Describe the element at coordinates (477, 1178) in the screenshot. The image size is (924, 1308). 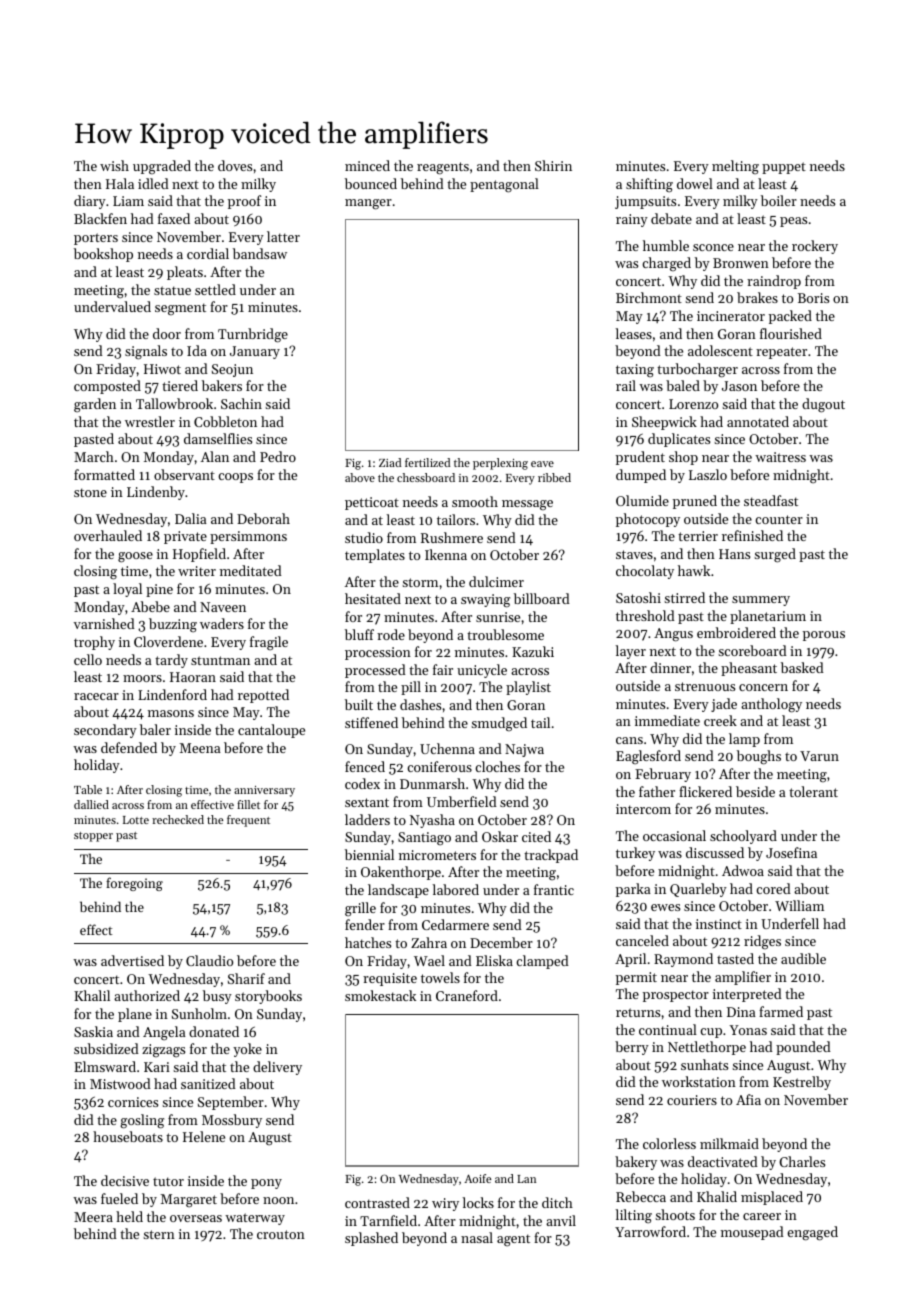
I see `Aoife` at that location.
